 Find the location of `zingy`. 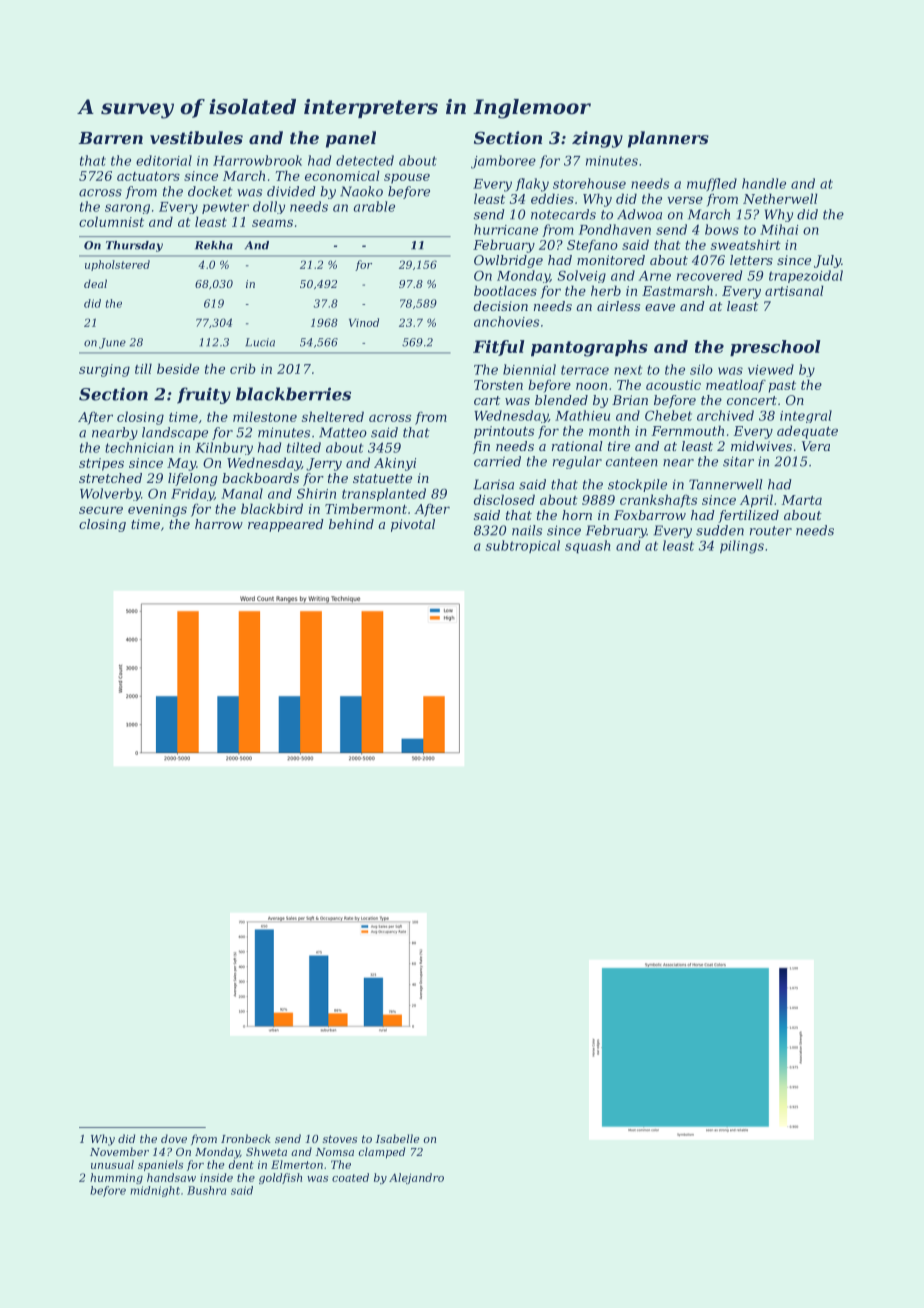

zingy is located at coordinates (597, 139).
